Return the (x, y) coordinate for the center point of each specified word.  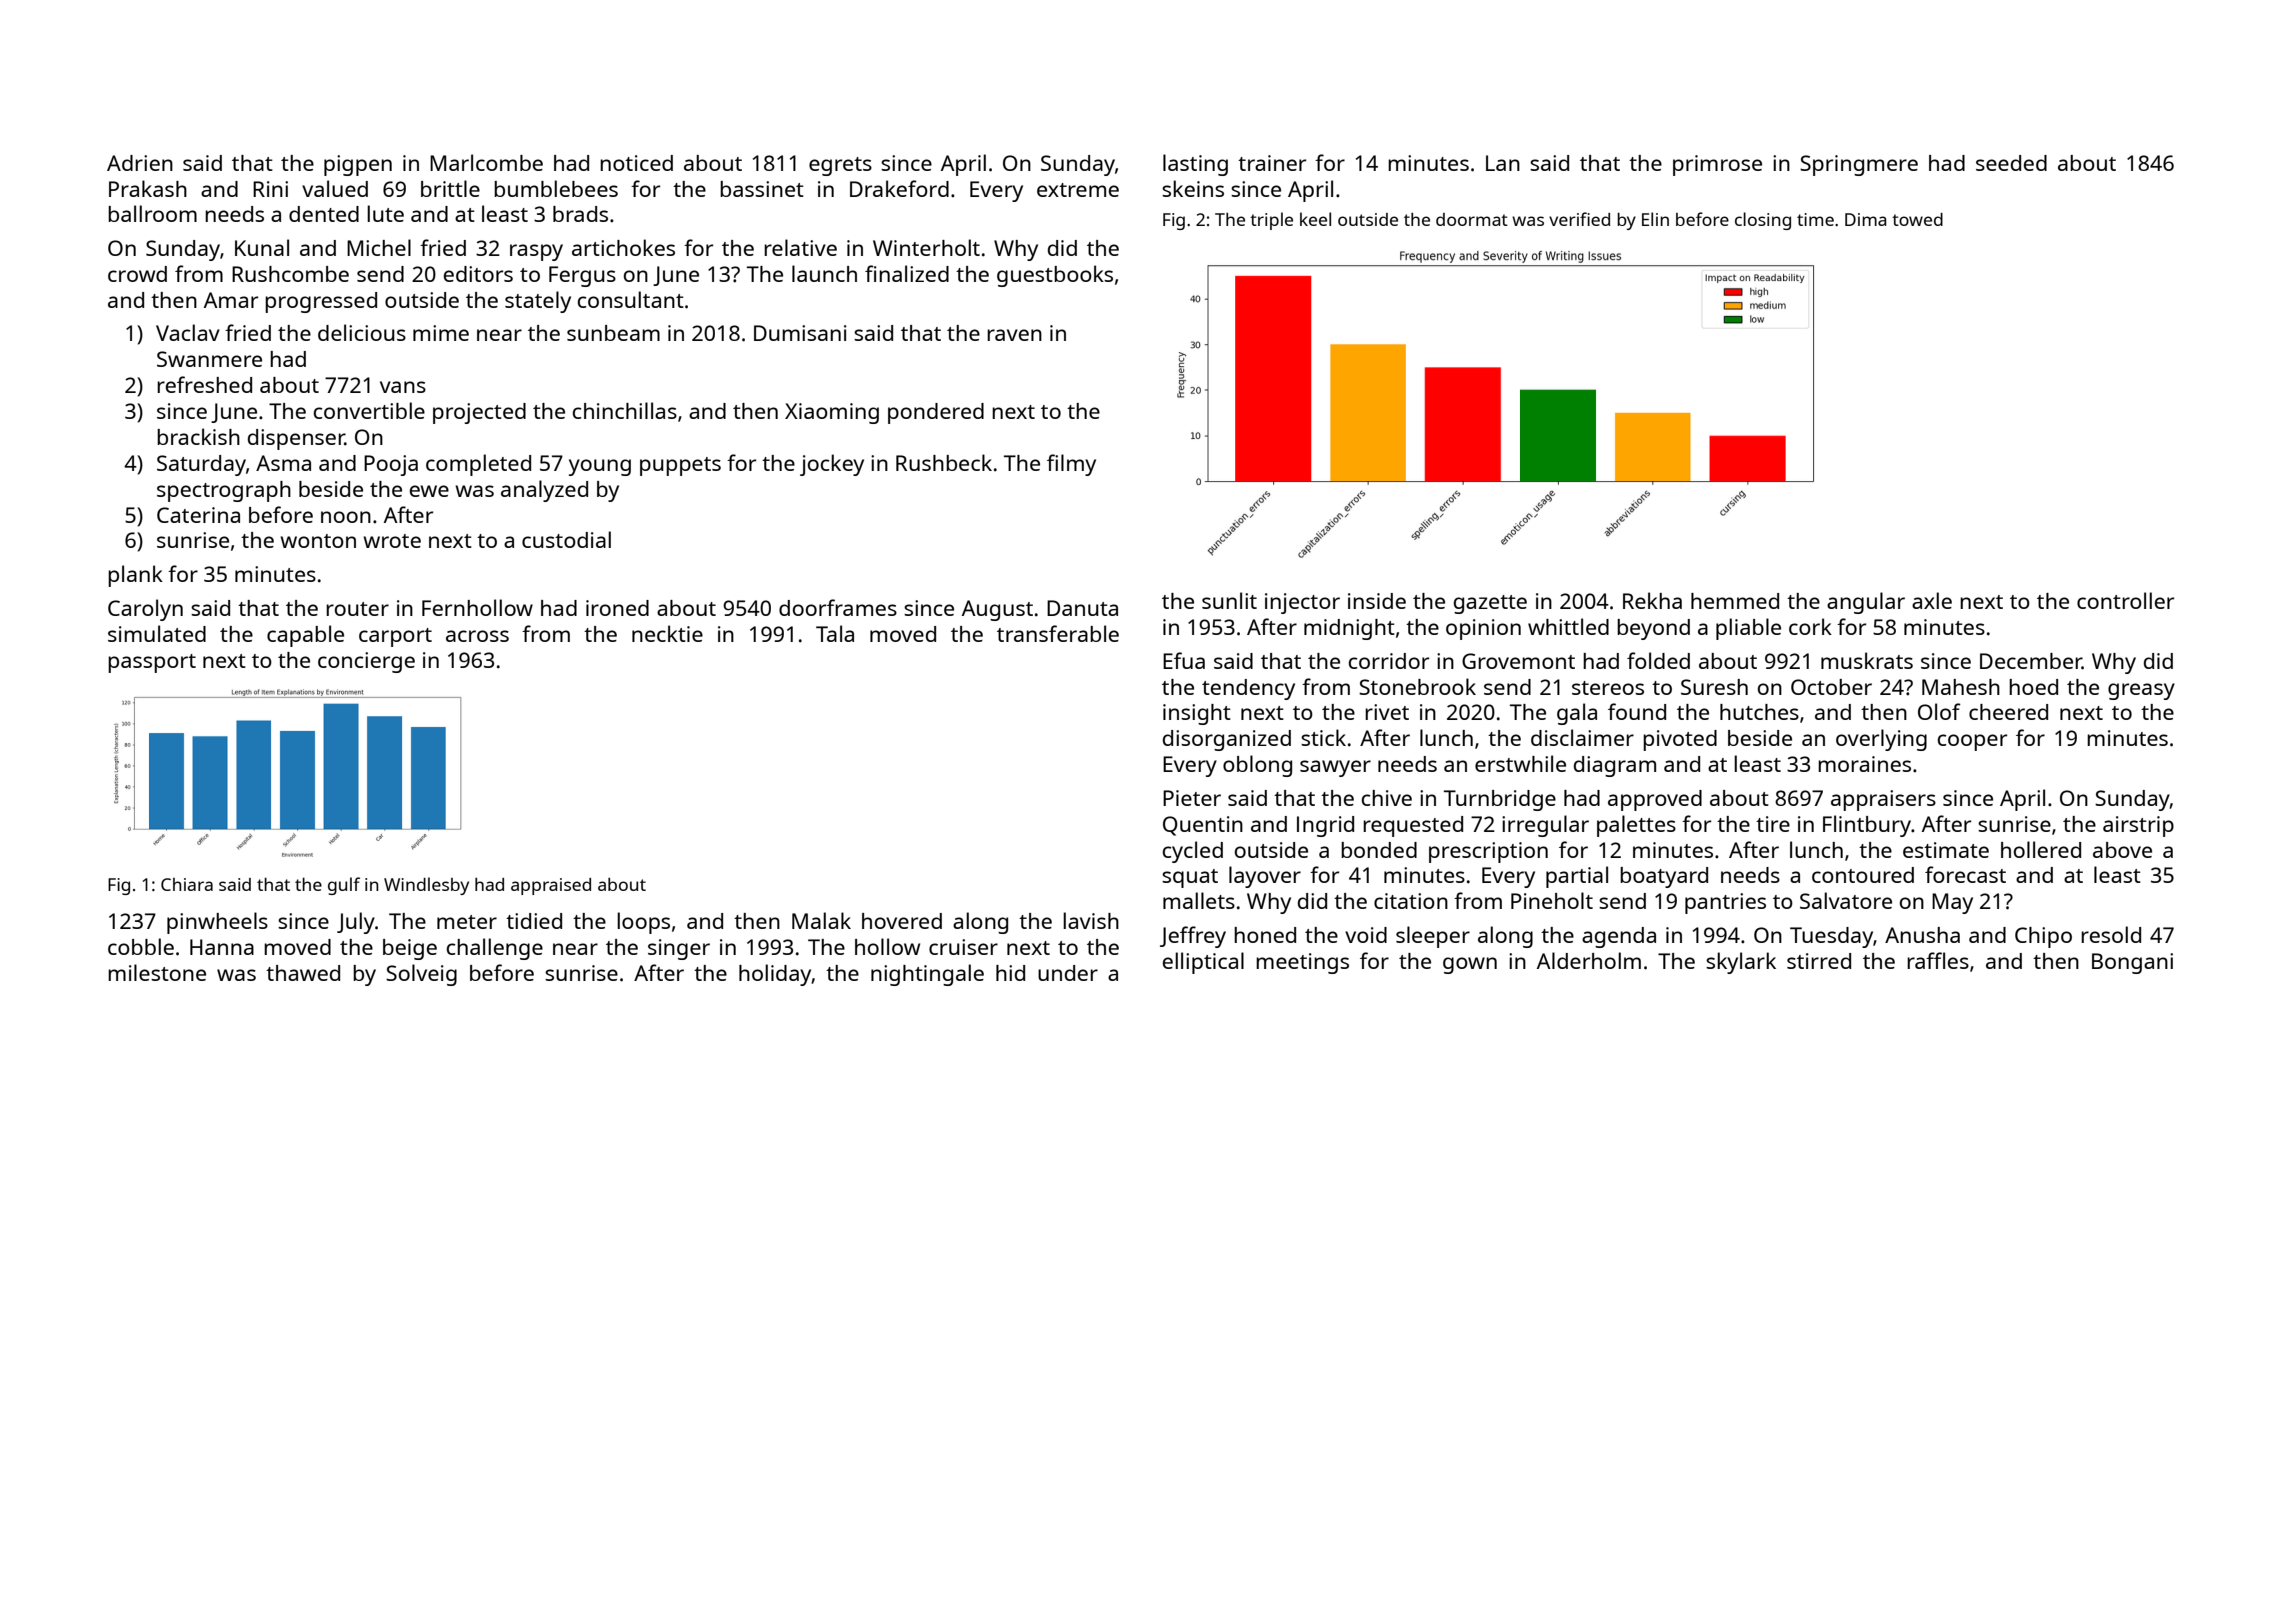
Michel (379, 247)
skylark (1741, 963)
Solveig (421, 975)
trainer (1272, 163)
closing (1763, 221)
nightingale (927, 975)
